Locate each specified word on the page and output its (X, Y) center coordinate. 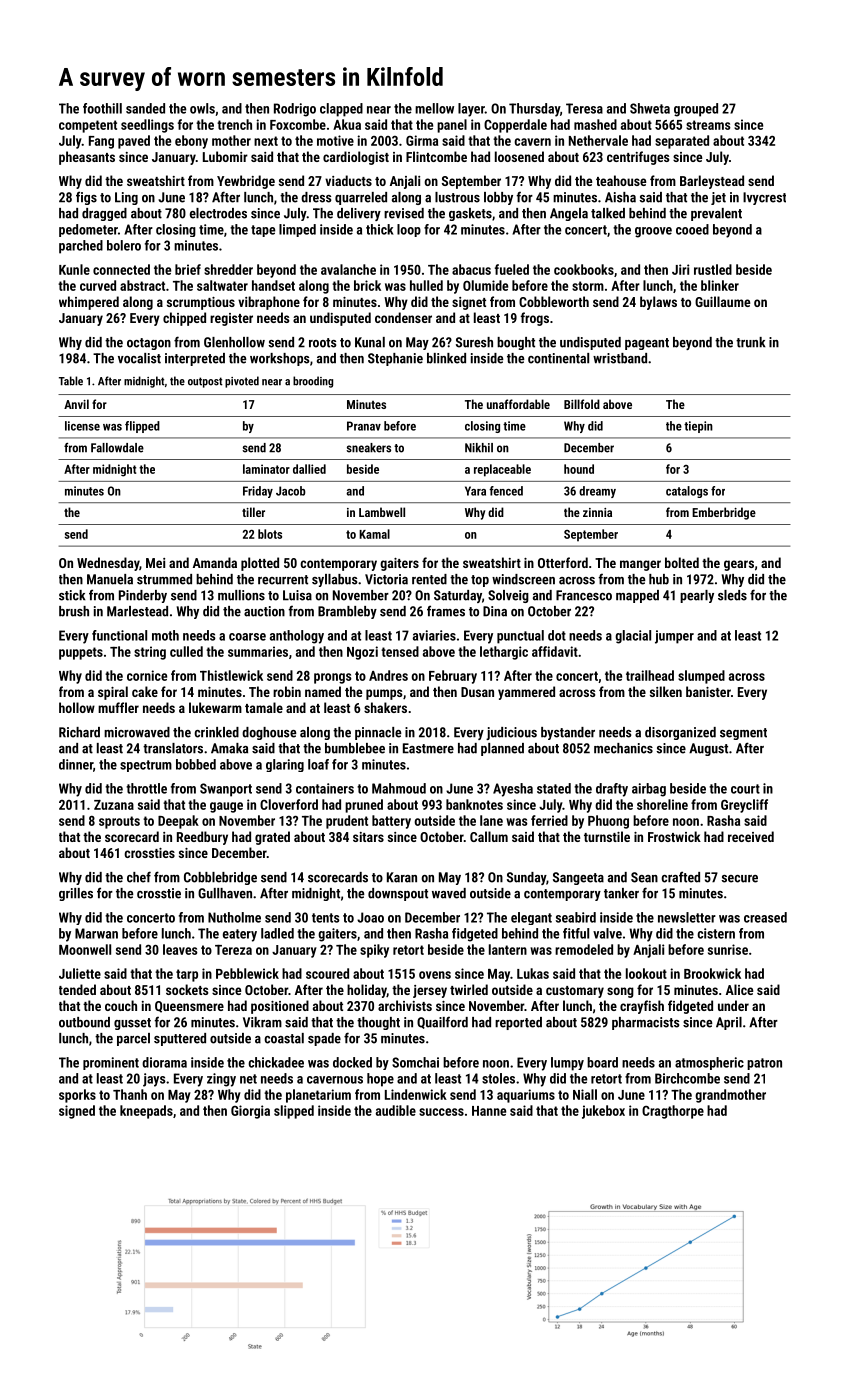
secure (739, 879)
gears (739, 565)
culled (186, 651)
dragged (104, 214)
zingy (221, 1080)
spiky (374, 951)
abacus (471, 269)
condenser (403, 317)
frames (446, 611)
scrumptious (201, 303)
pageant (647, 344)
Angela (569, 214)
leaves (180, 949)
